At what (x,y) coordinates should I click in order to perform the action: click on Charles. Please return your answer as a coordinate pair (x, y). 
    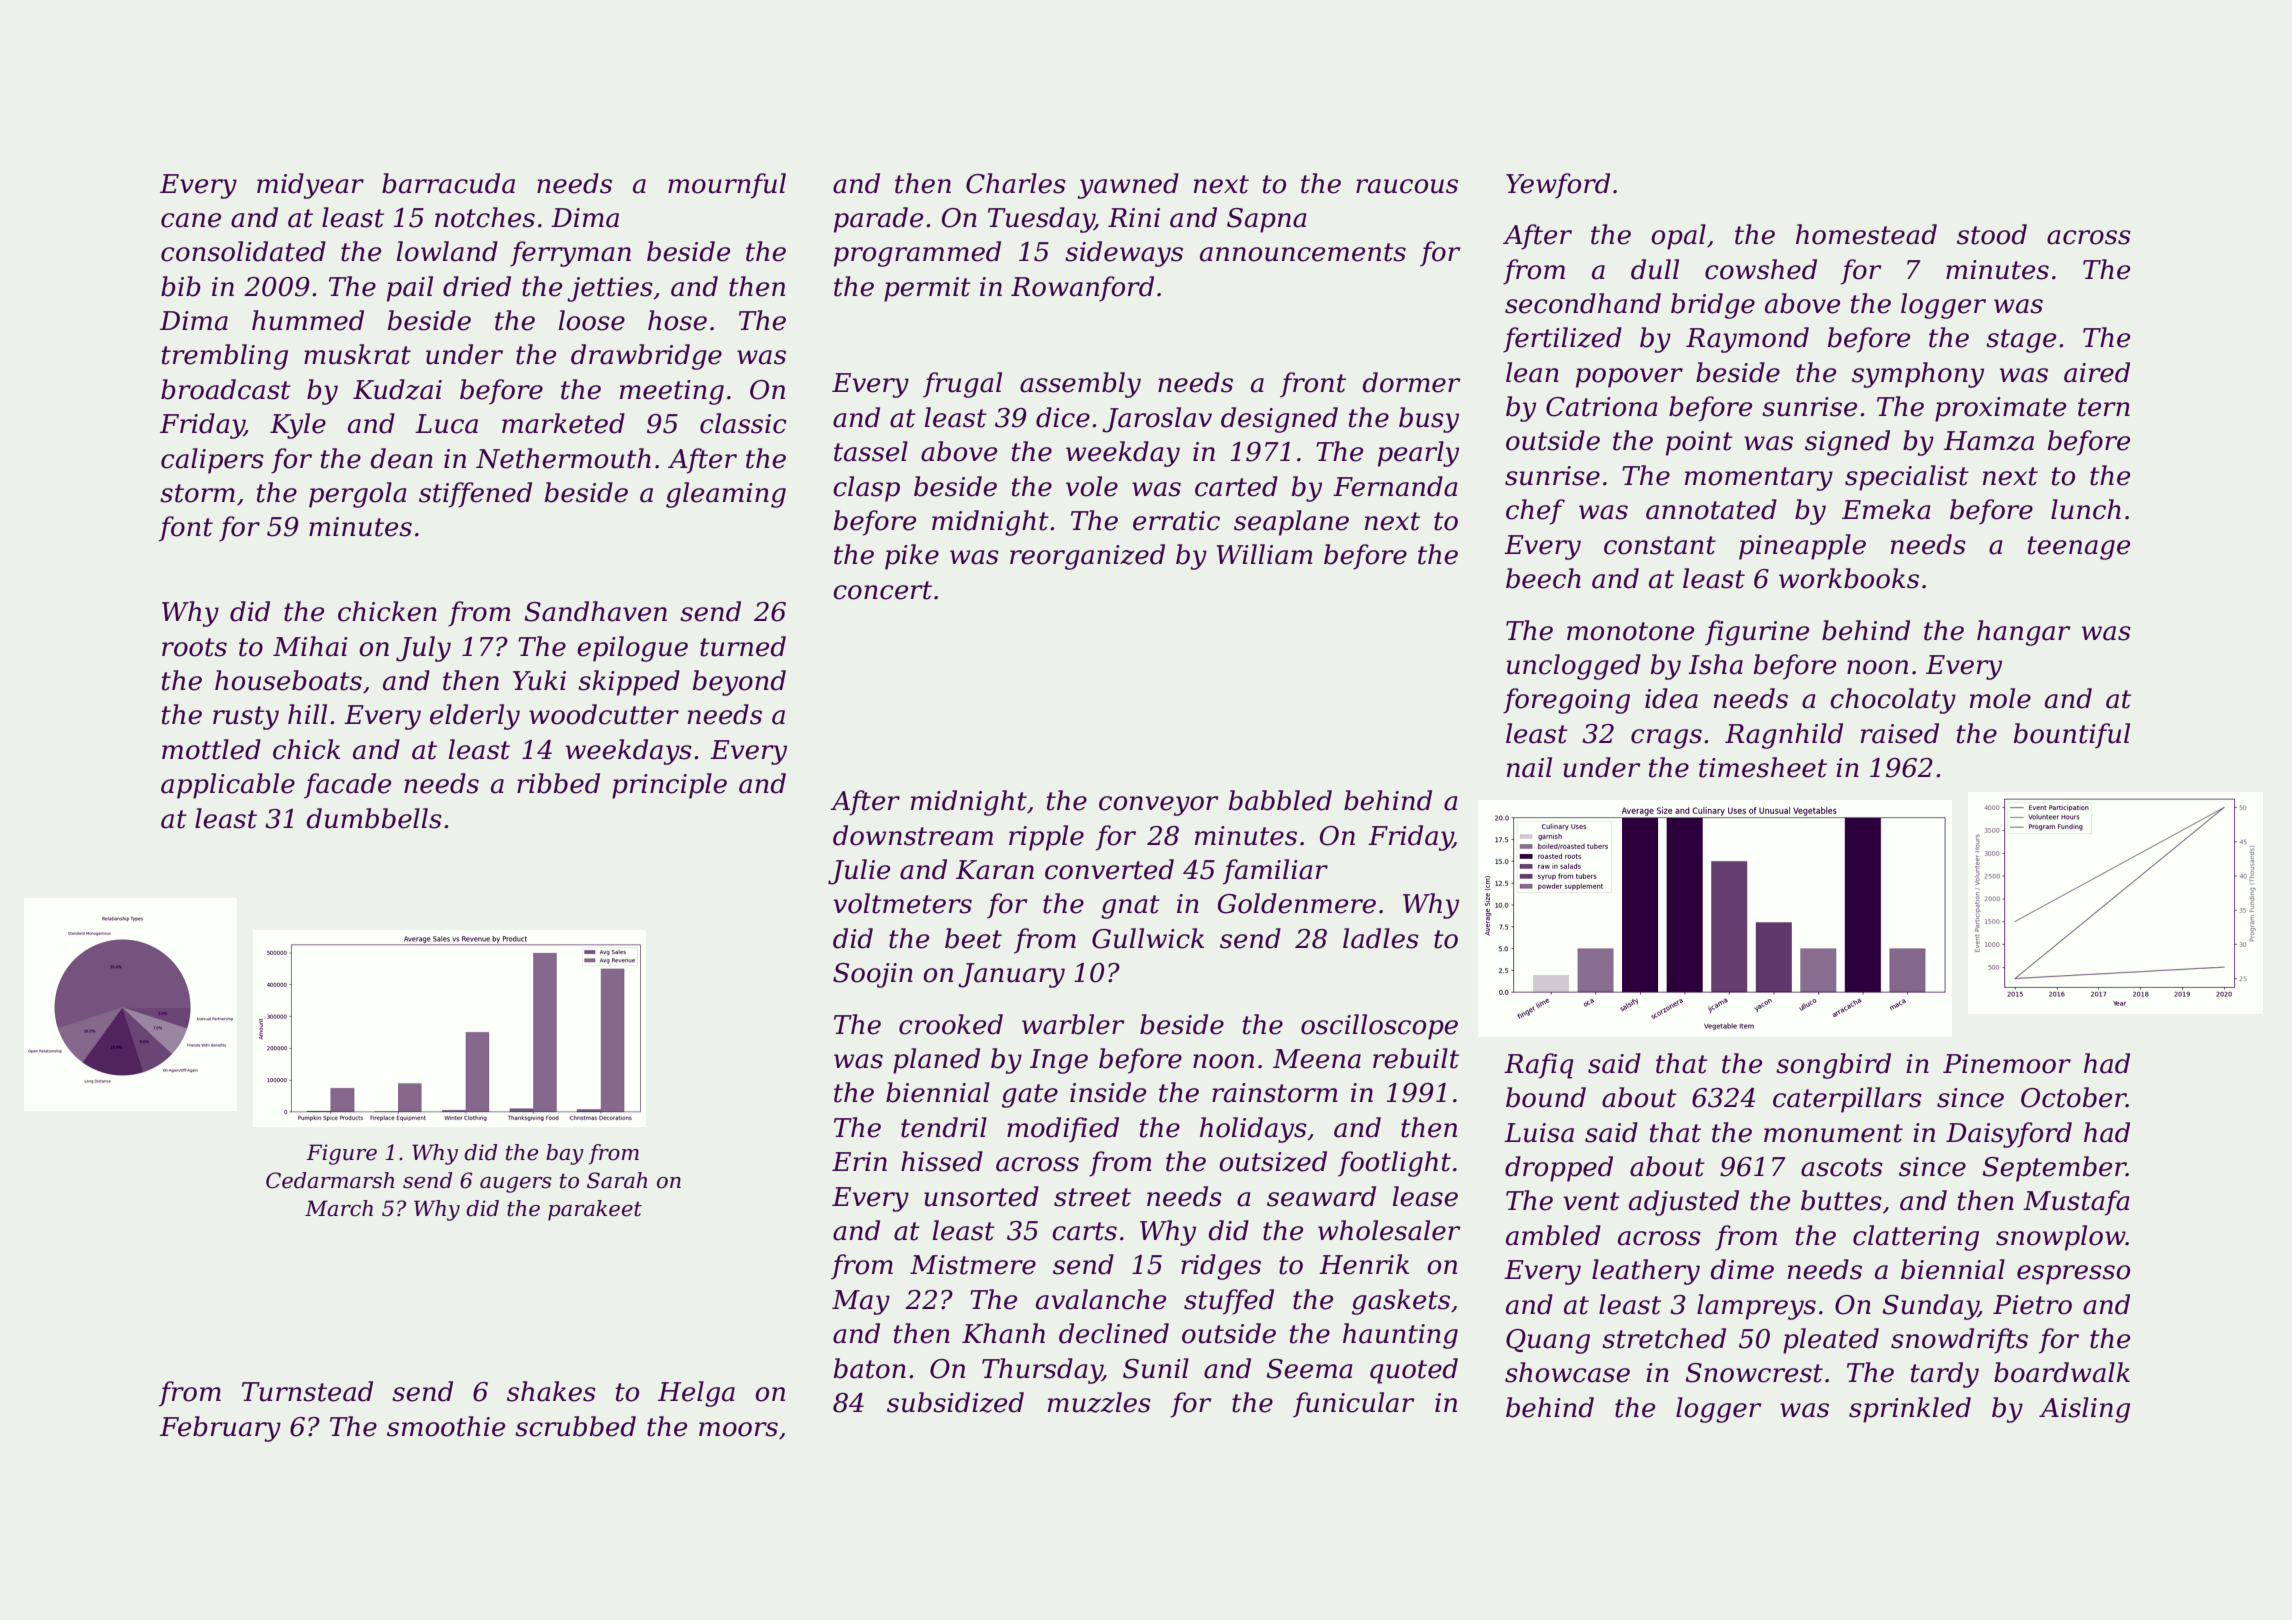
    Looking at the image, I should click on (1016, 183).
